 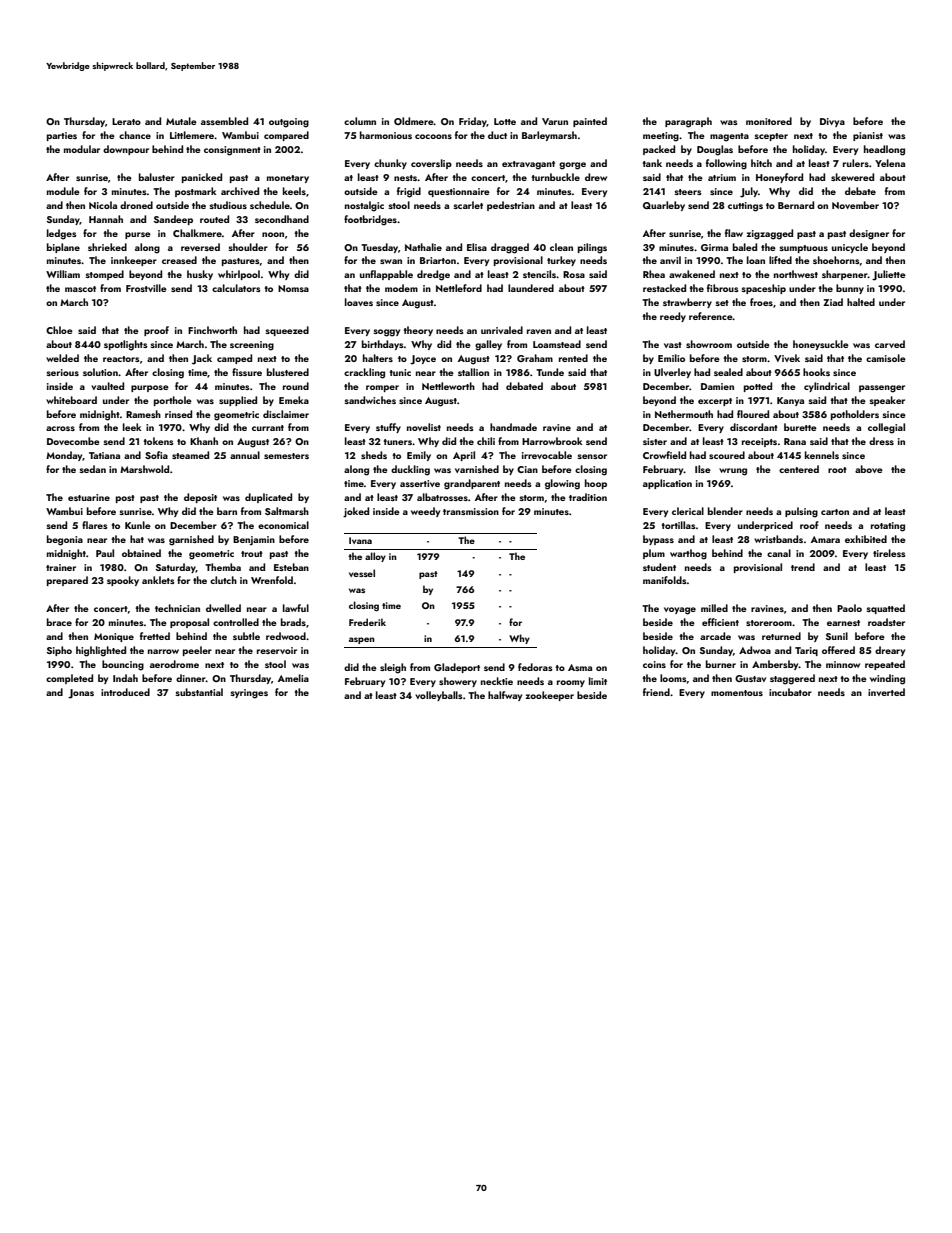 I want to click on Finchworth, so click(x=212, y=330).
